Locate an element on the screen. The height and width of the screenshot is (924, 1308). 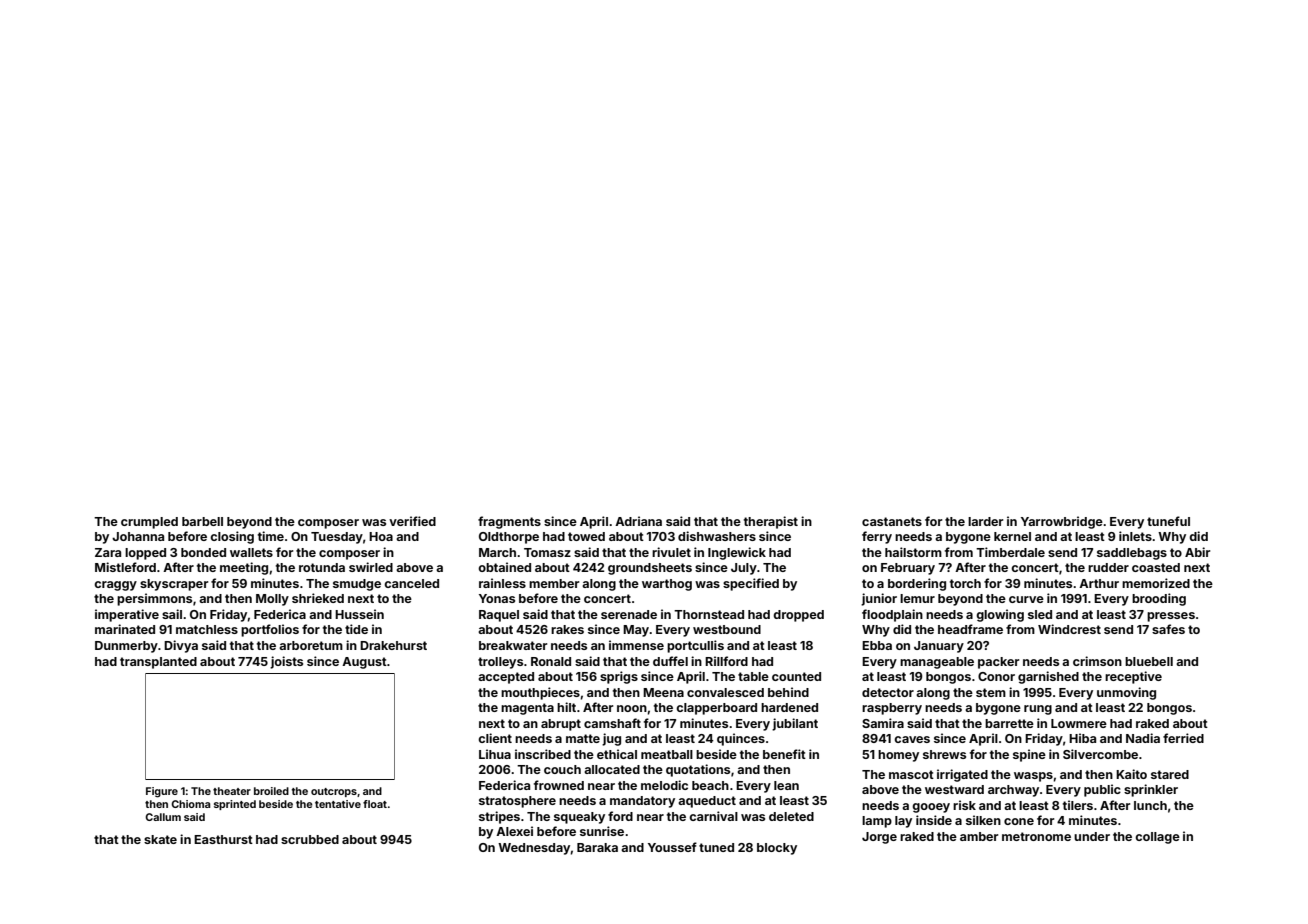
transplanted is located at coordinates (158, 663).
